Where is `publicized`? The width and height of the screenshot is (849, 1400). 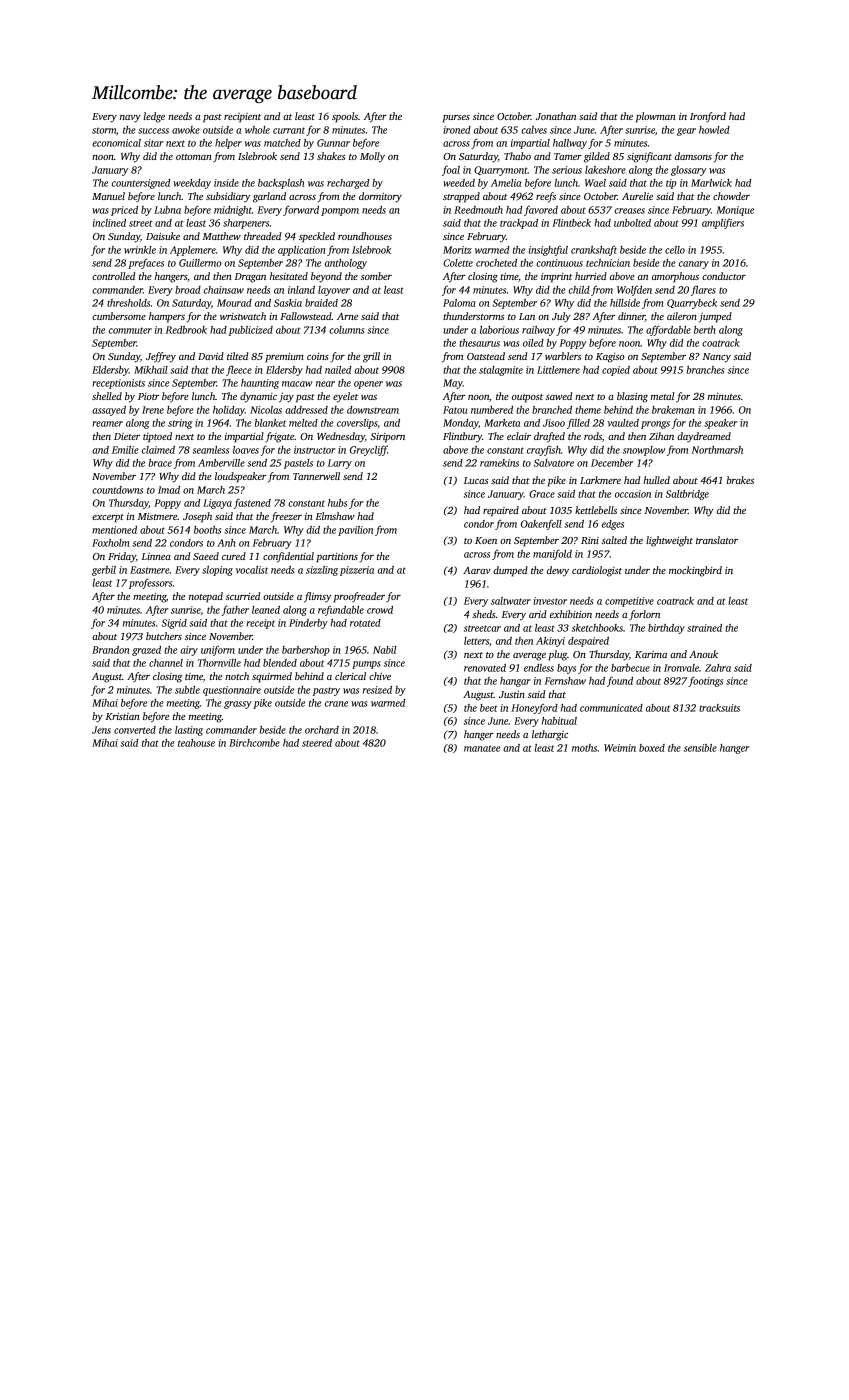
publicized is located at coordinates (251, 331).
